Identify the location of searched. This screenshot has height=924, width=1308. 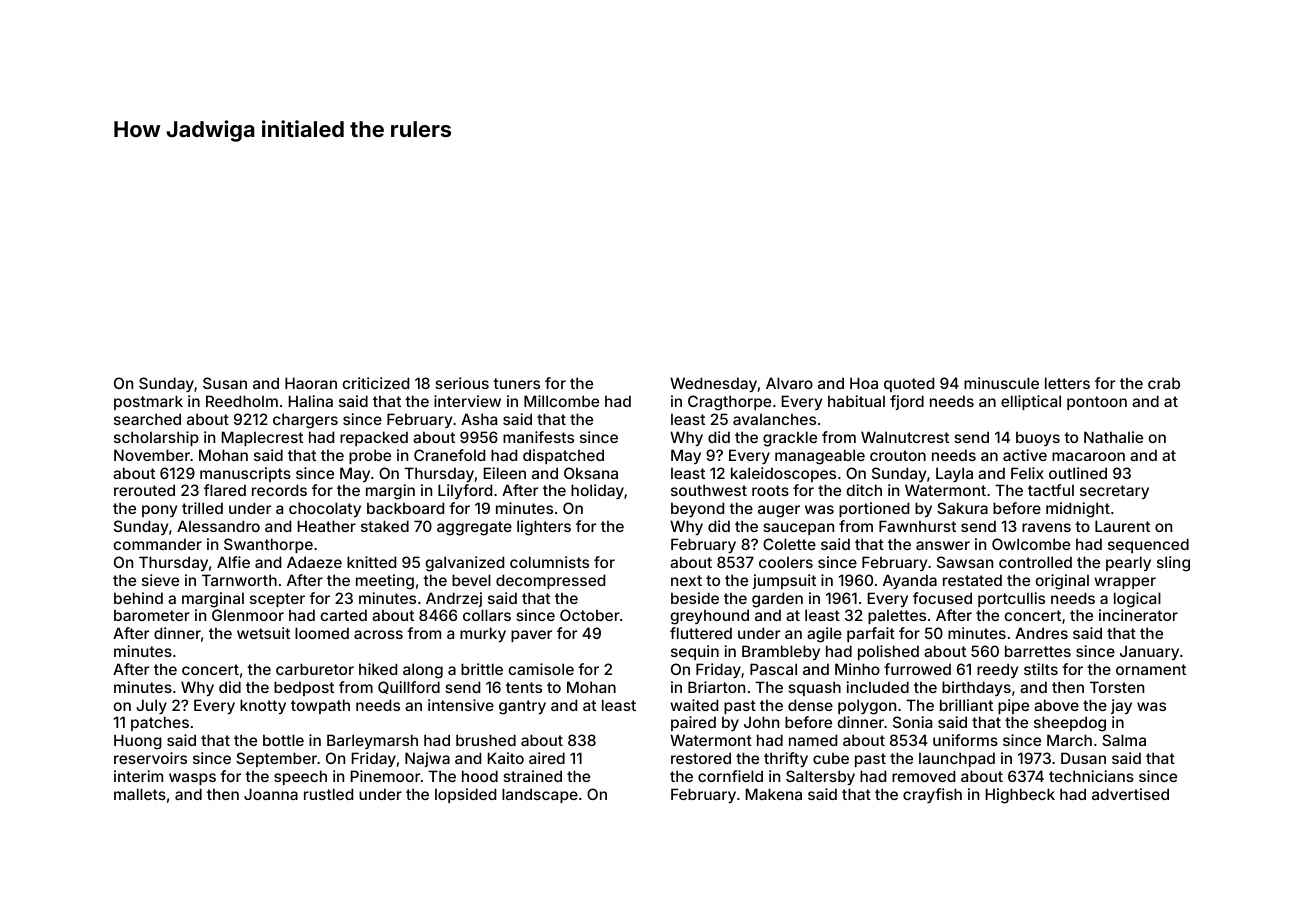
(147, 419).
